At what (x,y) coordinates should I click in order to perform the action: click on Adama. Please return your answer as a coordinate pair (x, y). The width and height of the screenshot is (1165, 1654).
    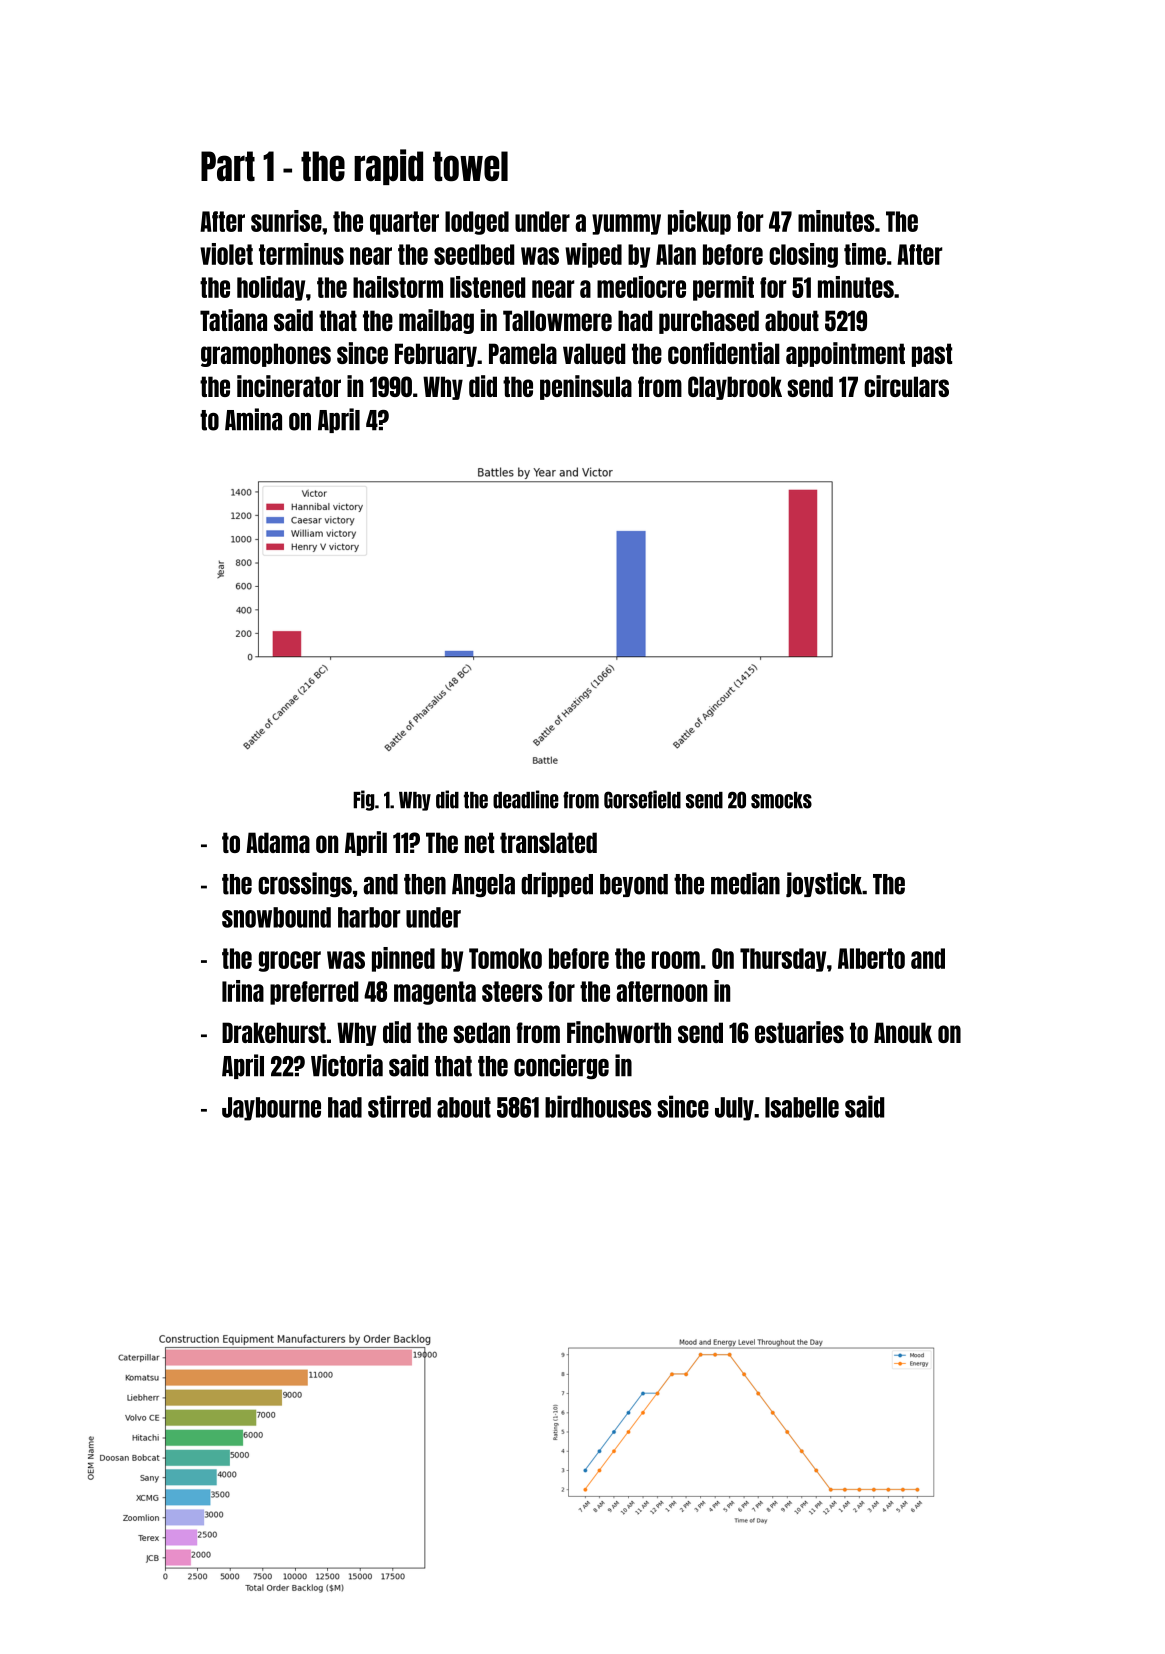
    Looking at the image, I should click on (278, 842).
